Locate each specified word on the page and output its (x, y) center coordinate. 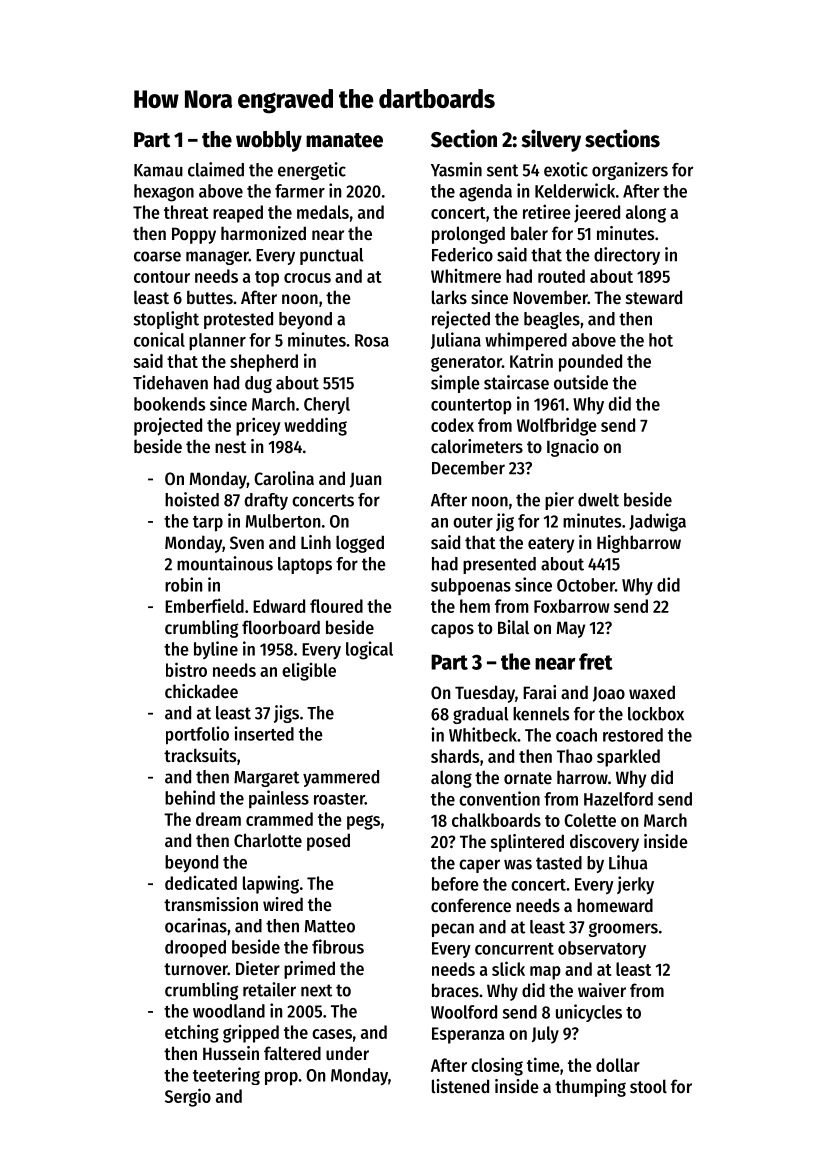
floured (336, 606)
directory (627, 256)
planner (217, 342)
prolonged (468, 235)
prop (281, 1079)
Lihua (628, 862)
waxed (652, 692)
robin (183, 584)
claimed (216, 169)
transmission (211, 904)
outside (581, 382)
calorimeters (477, 446)
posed (328, 842)
